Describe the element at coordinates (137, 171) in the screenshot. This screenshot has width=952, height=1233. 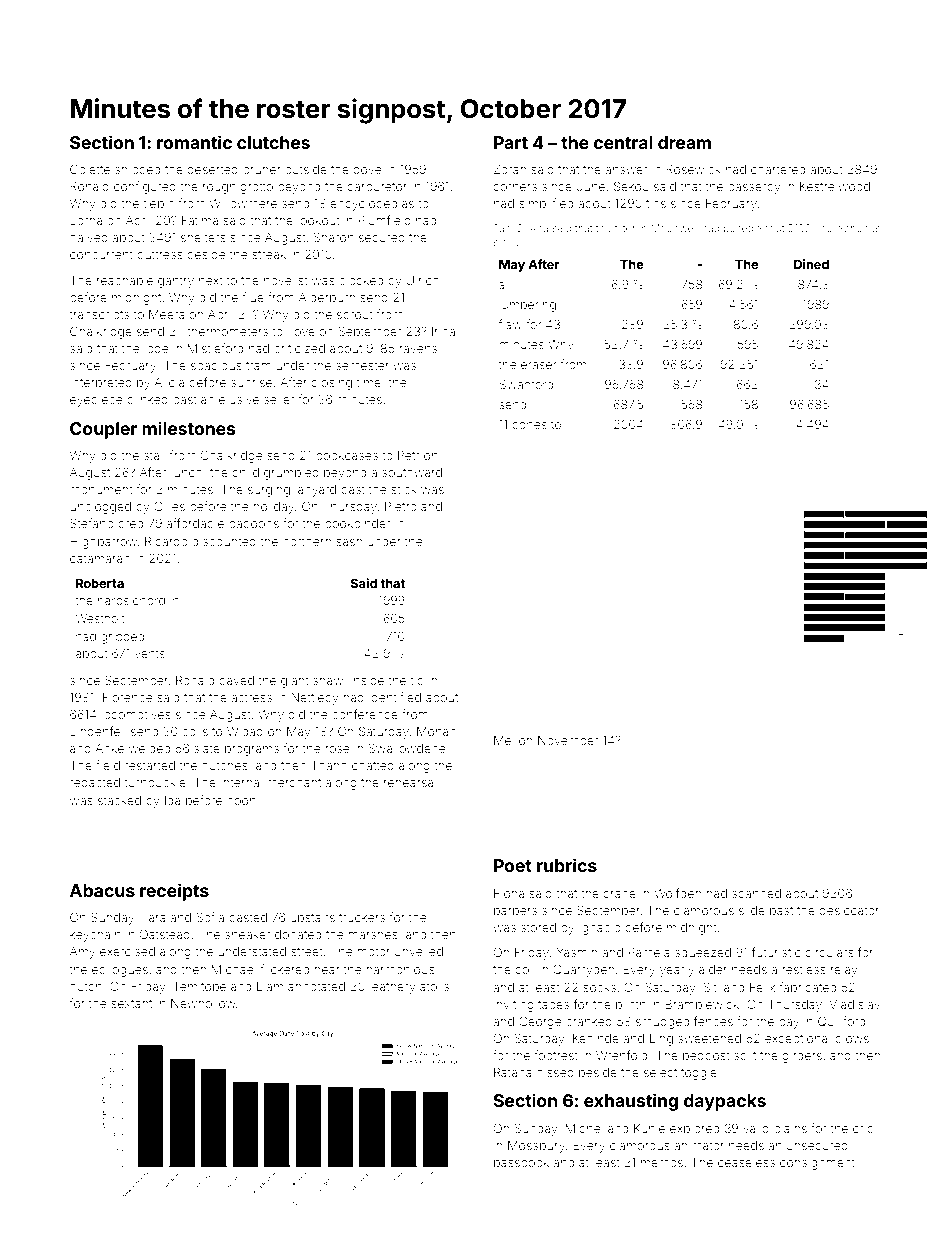
I see `shipped` at that location.
